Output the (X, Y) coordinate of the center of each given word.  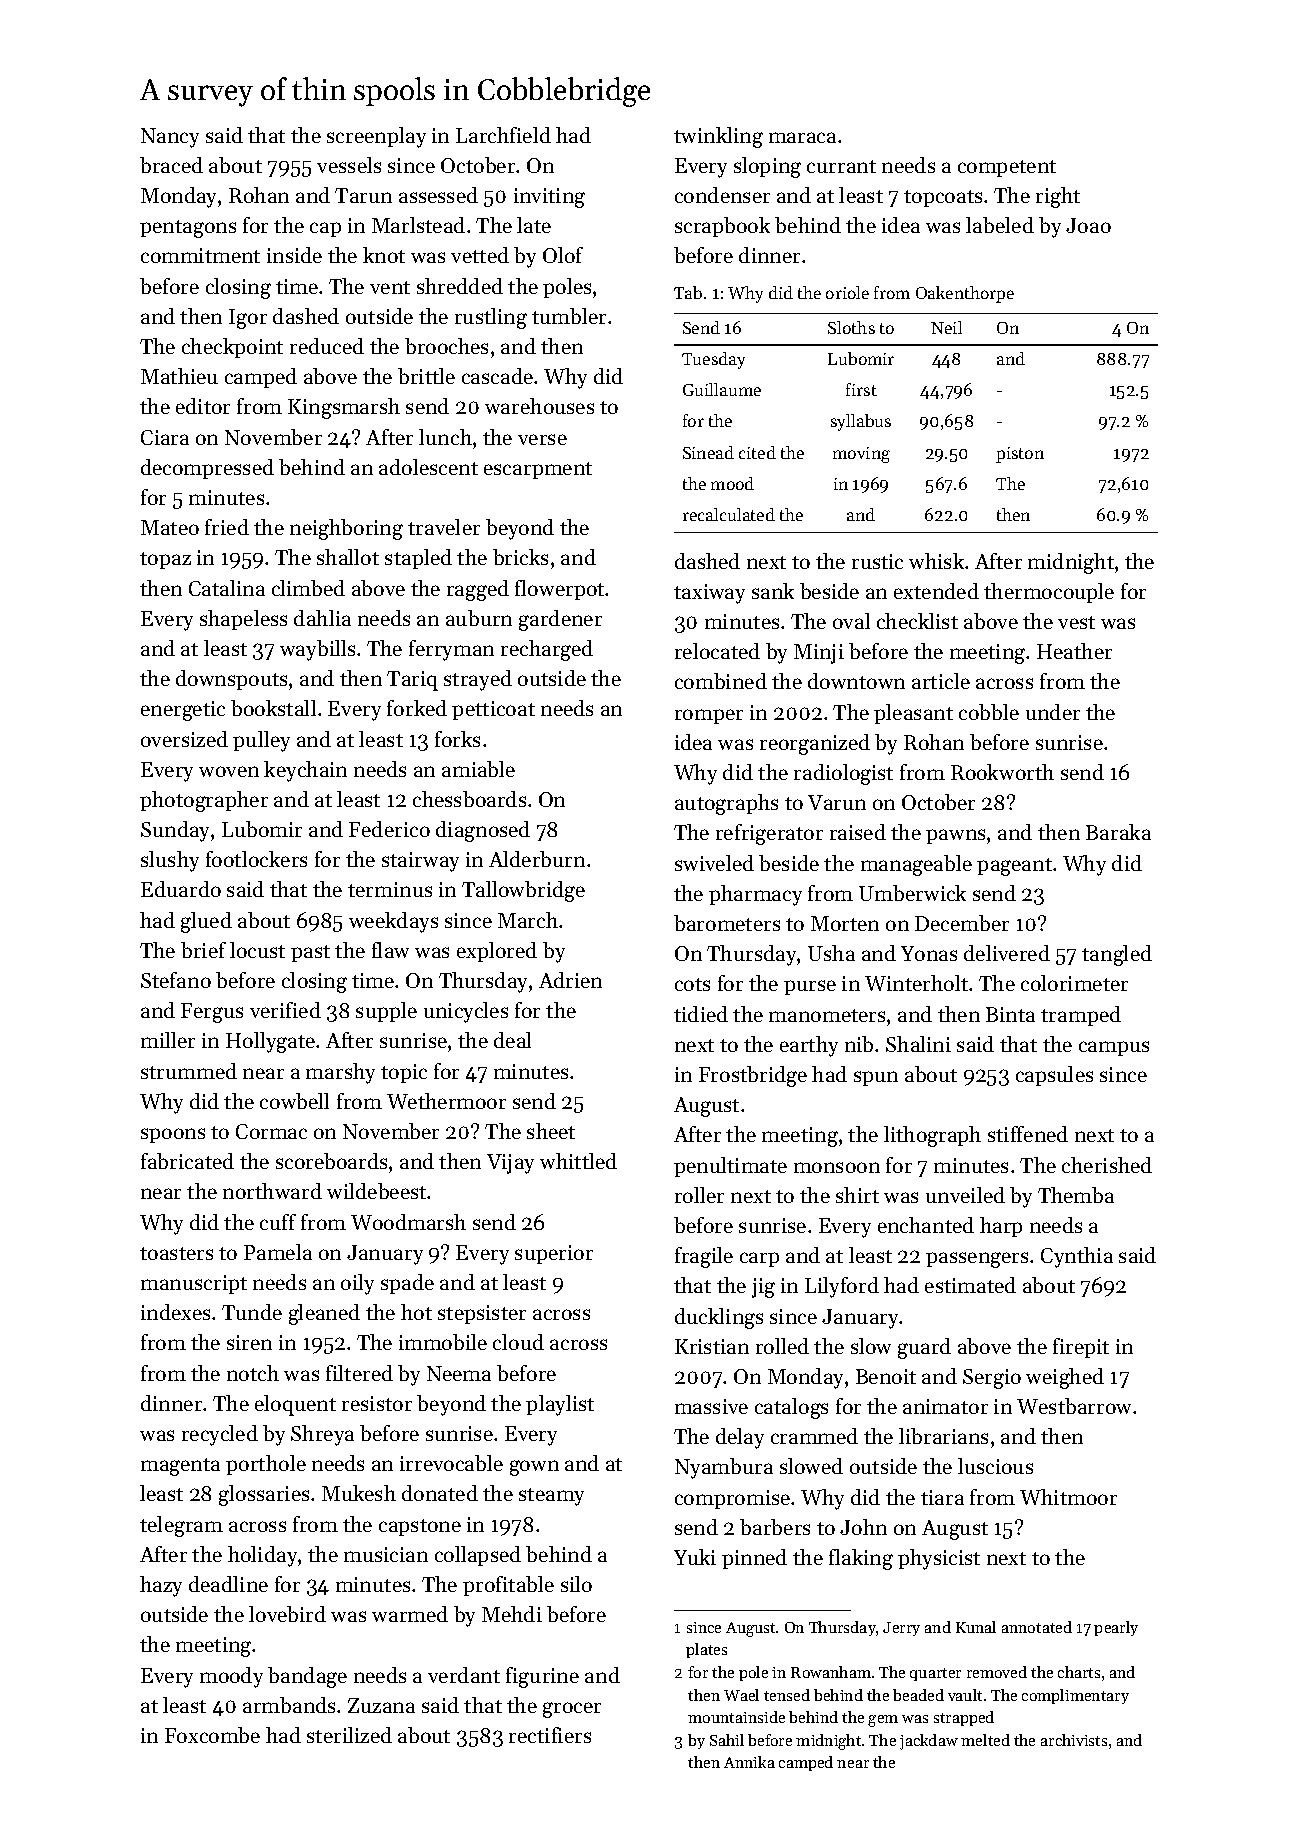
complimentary (1075, 1696)
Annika (749, 1762)
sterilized (349, 1735)
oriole (847, 292)
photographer (204, 801)
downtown (856, 681)
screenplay (376, 137)
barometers (727, 923)
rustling (491, 318)
